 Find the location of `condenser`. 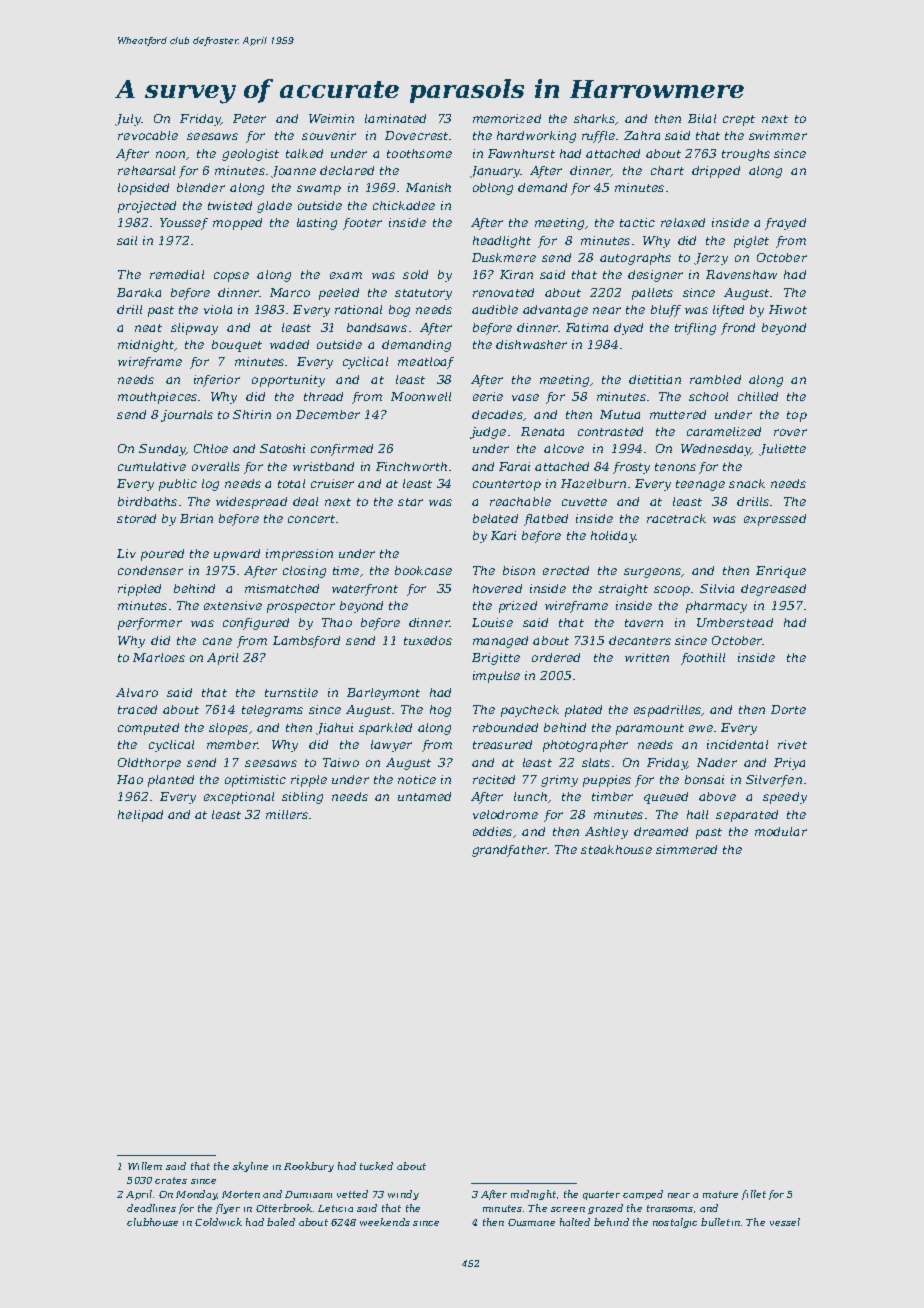

condenser is located at coordinates (150, 570).
